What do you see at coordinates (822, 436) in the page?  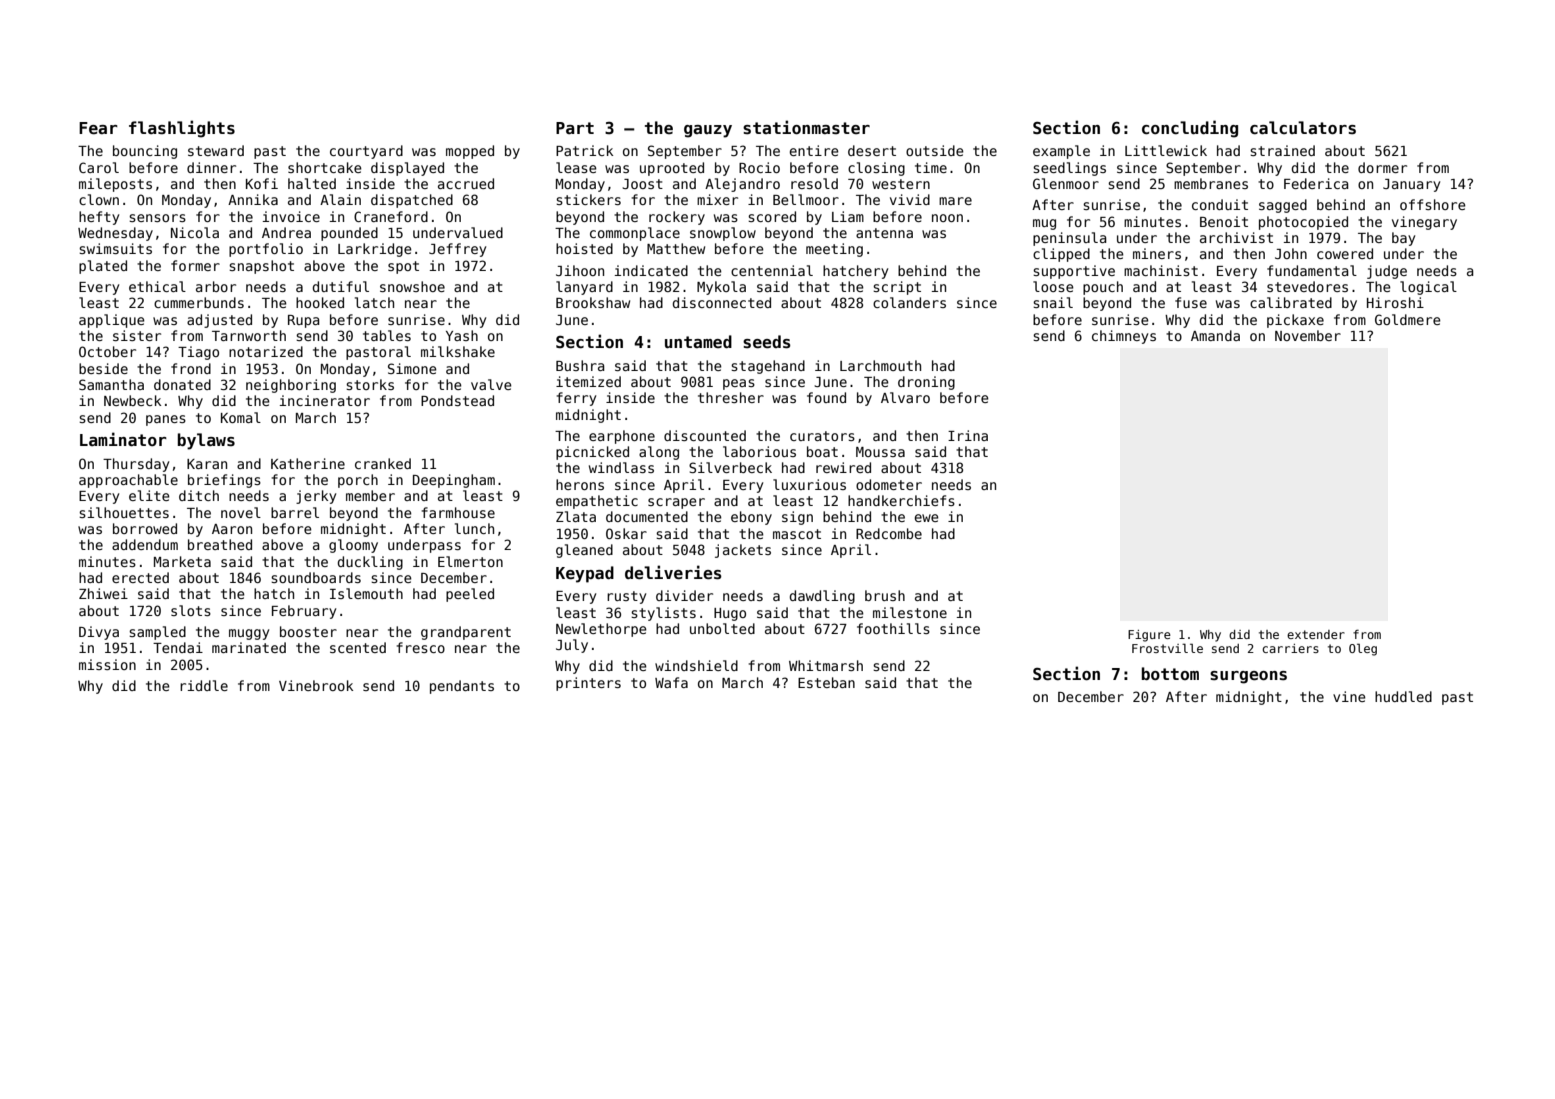 I see `curators` at bounding box center [822, 436].
